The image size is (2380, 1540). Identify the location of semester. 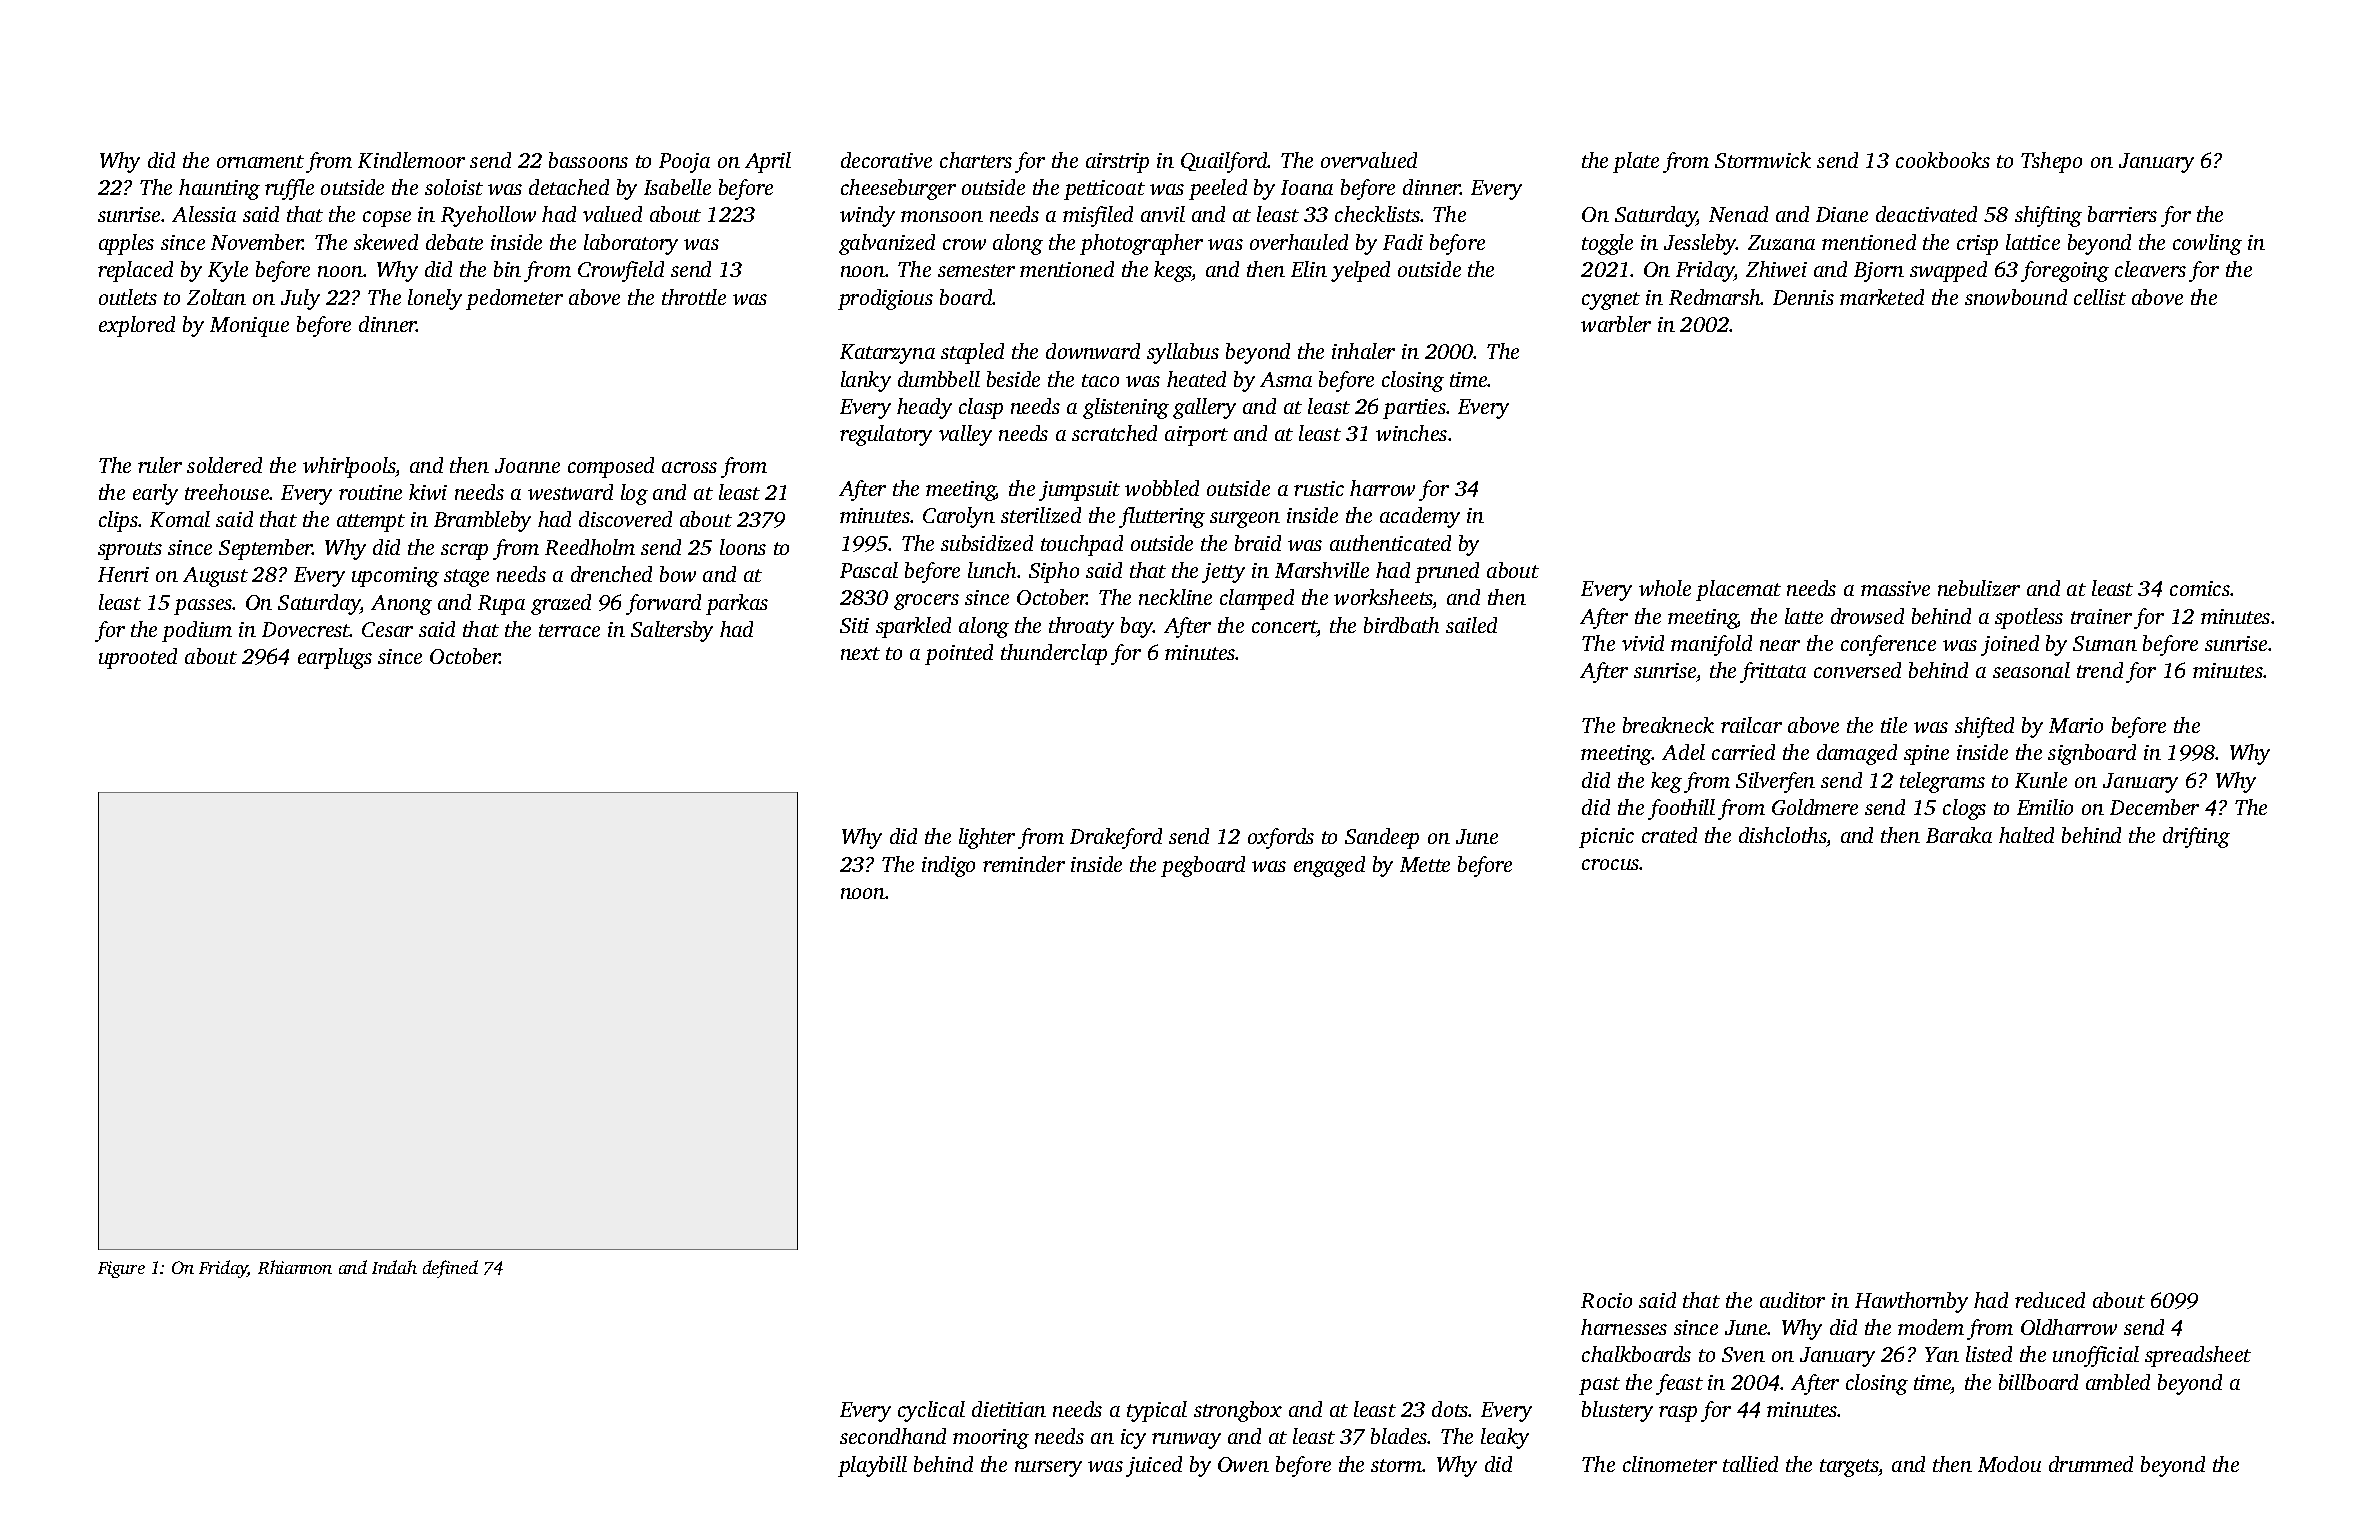
(976, 270).
